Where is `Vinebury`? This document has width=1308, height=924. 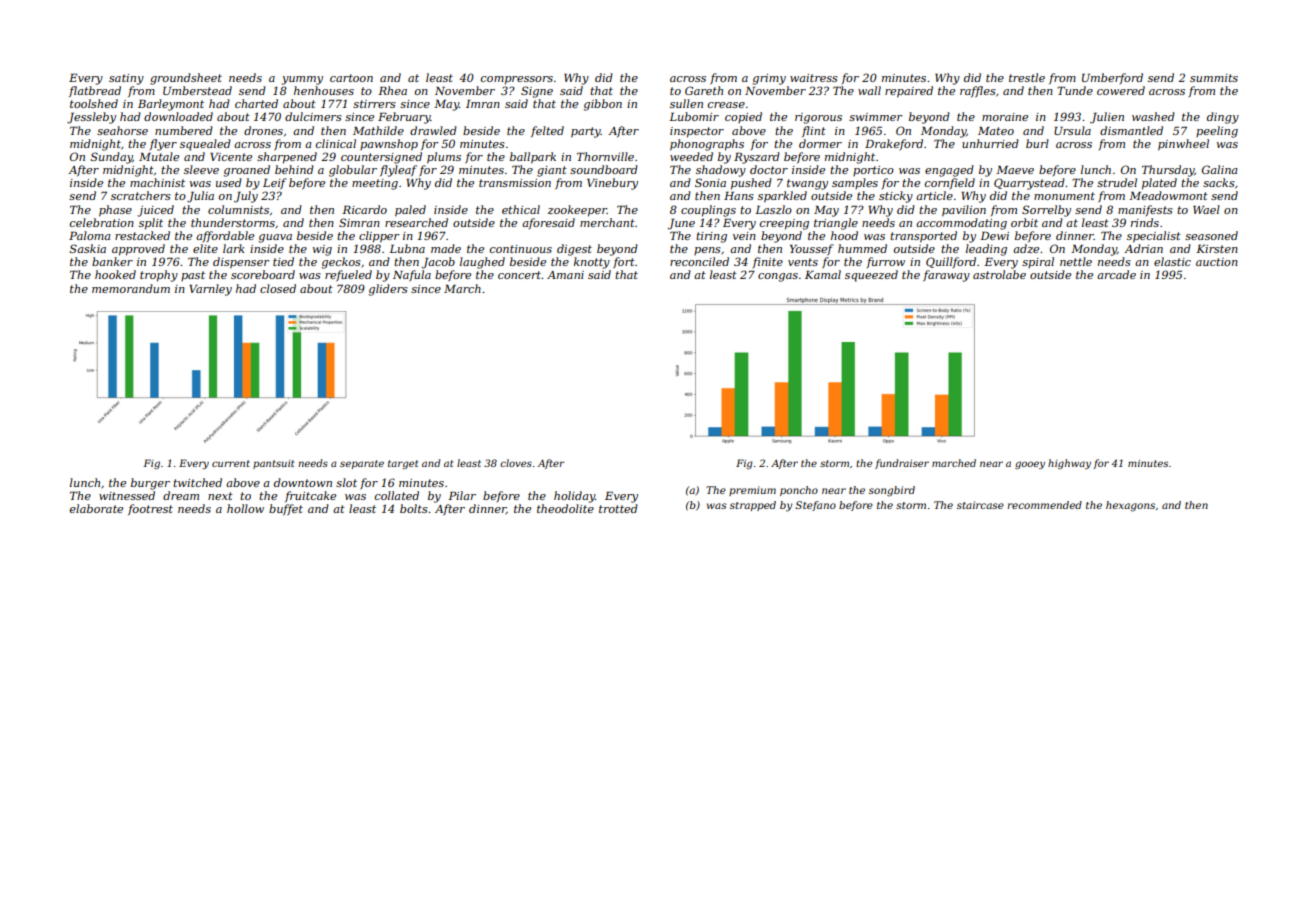
Vinebury is located at coordinates (612, 184).
